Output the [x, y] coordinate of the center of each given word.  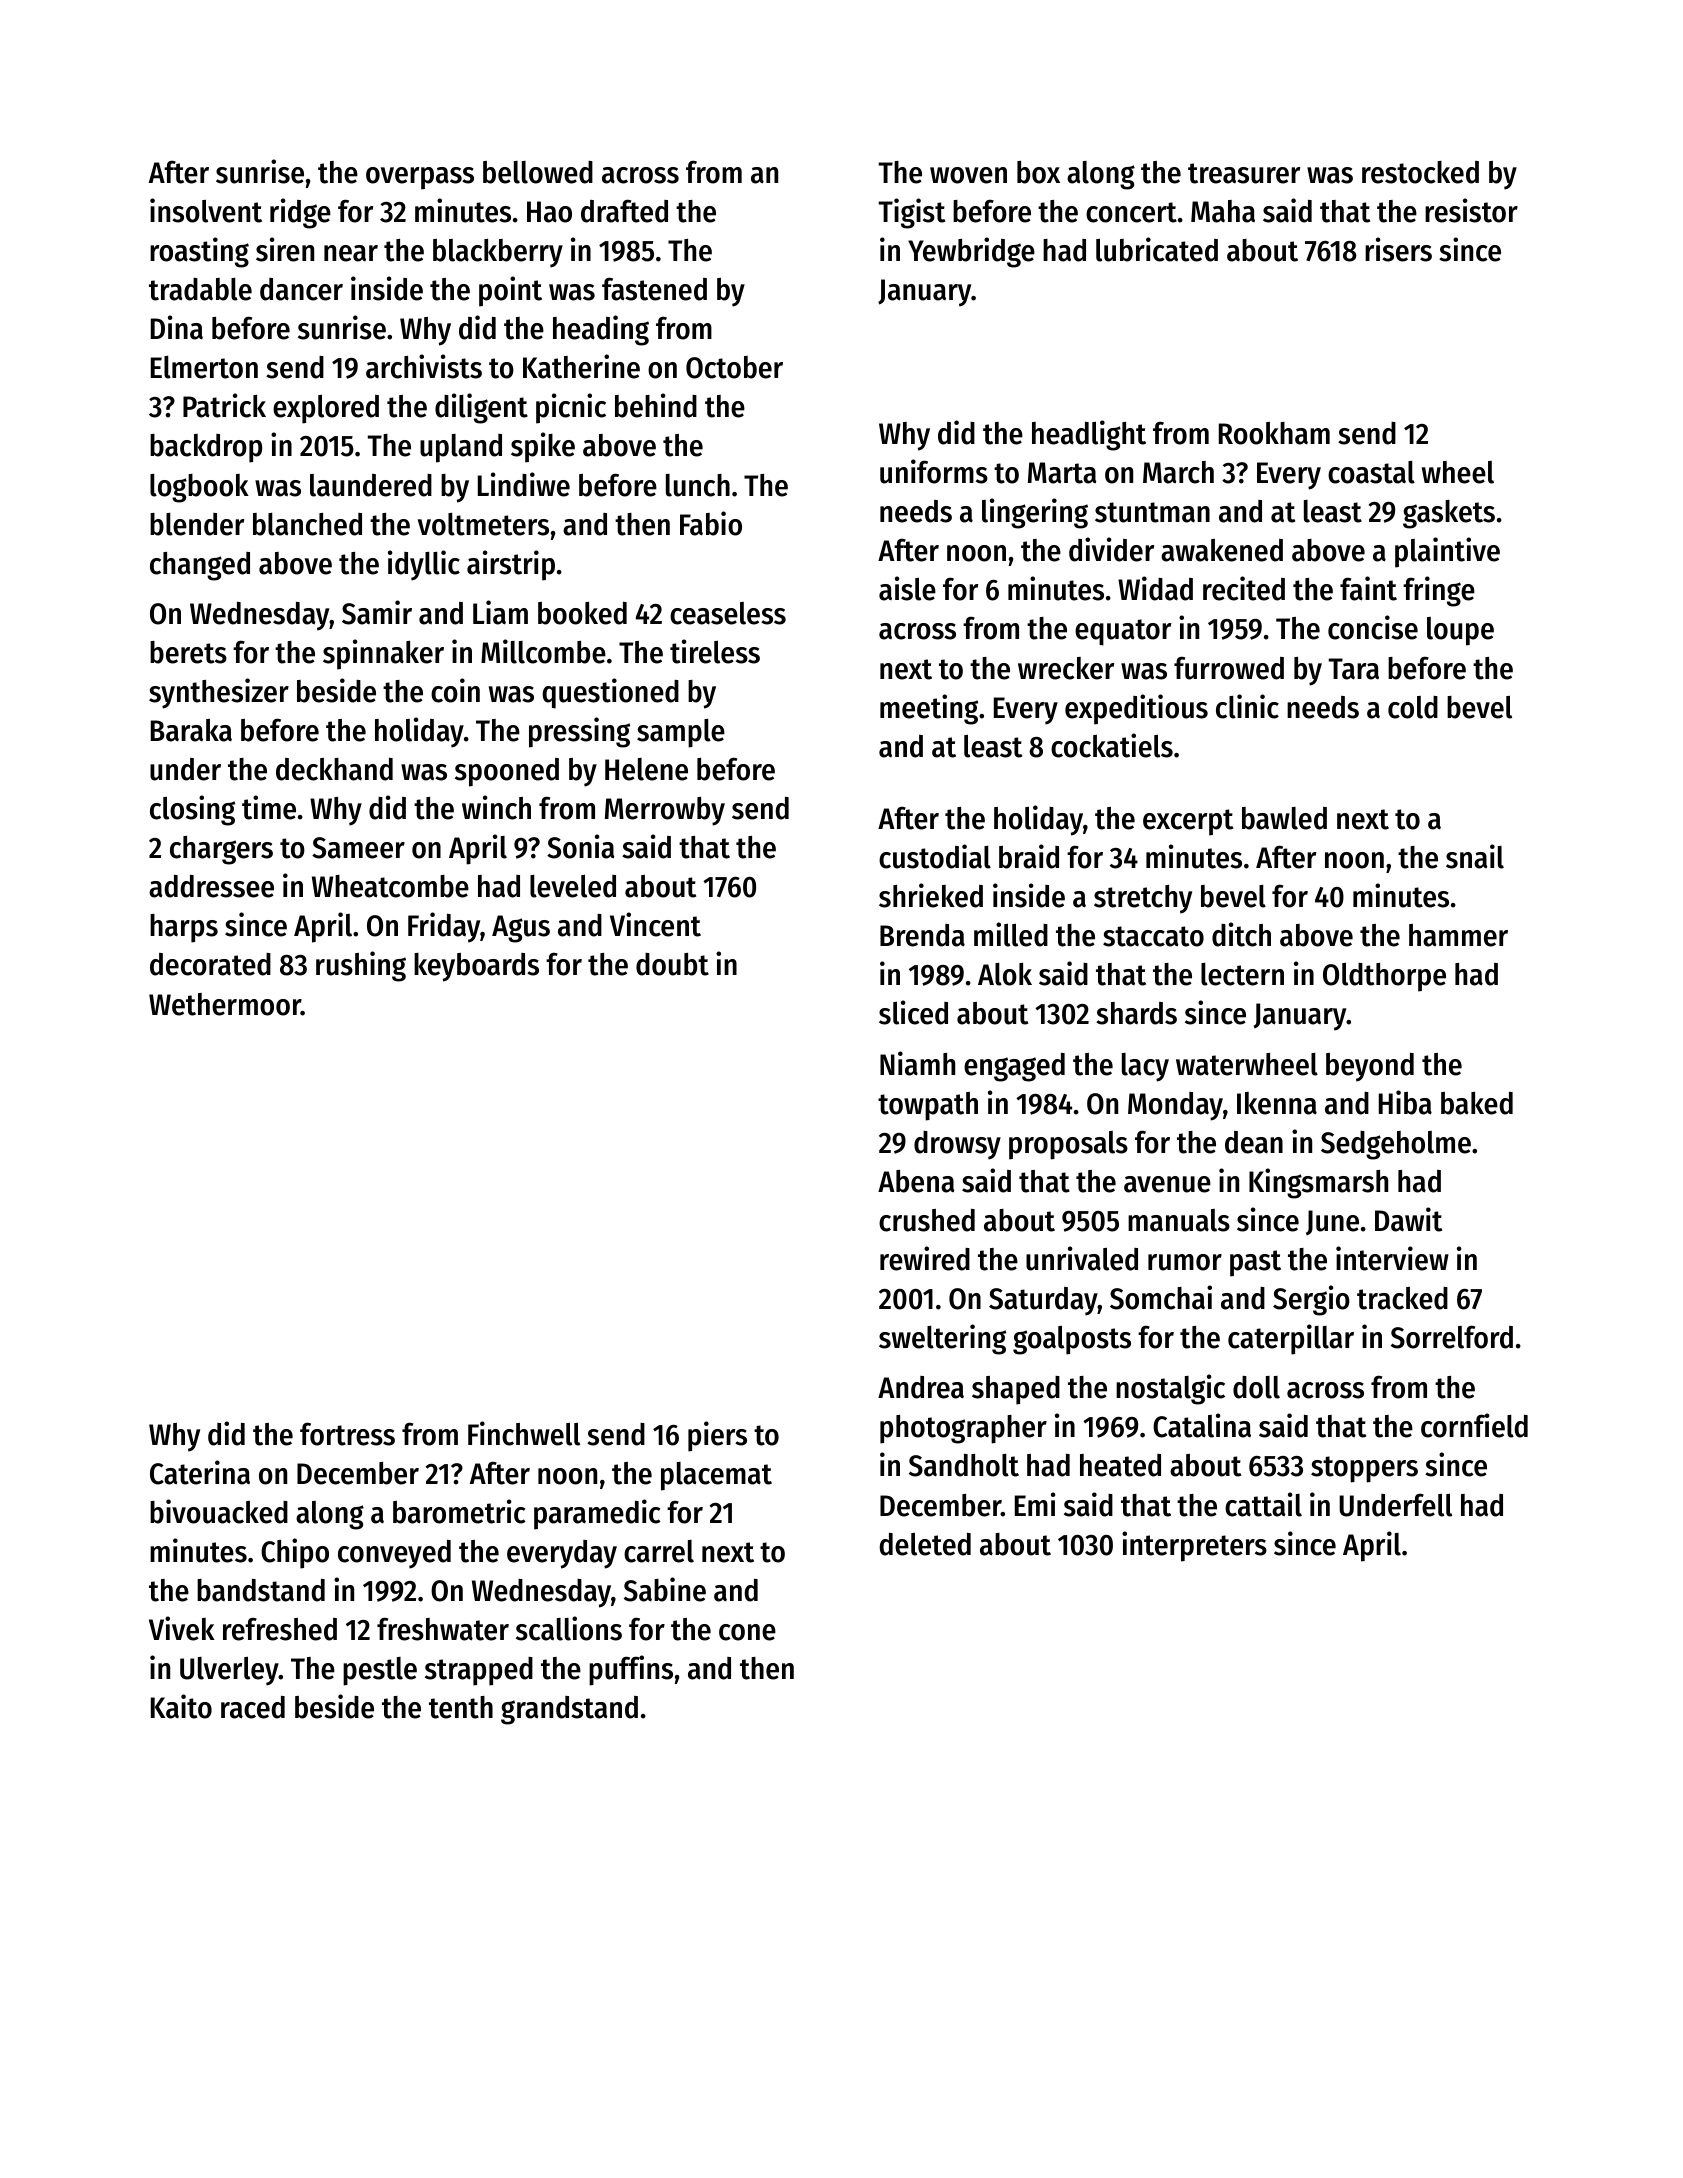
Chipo [295, 1553]
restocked [1420, 172]
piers [717, 1436]
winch [496, 807]
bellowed [538, 172]
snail [1475, 856]
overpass [420, 178]
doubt [672, 964]
